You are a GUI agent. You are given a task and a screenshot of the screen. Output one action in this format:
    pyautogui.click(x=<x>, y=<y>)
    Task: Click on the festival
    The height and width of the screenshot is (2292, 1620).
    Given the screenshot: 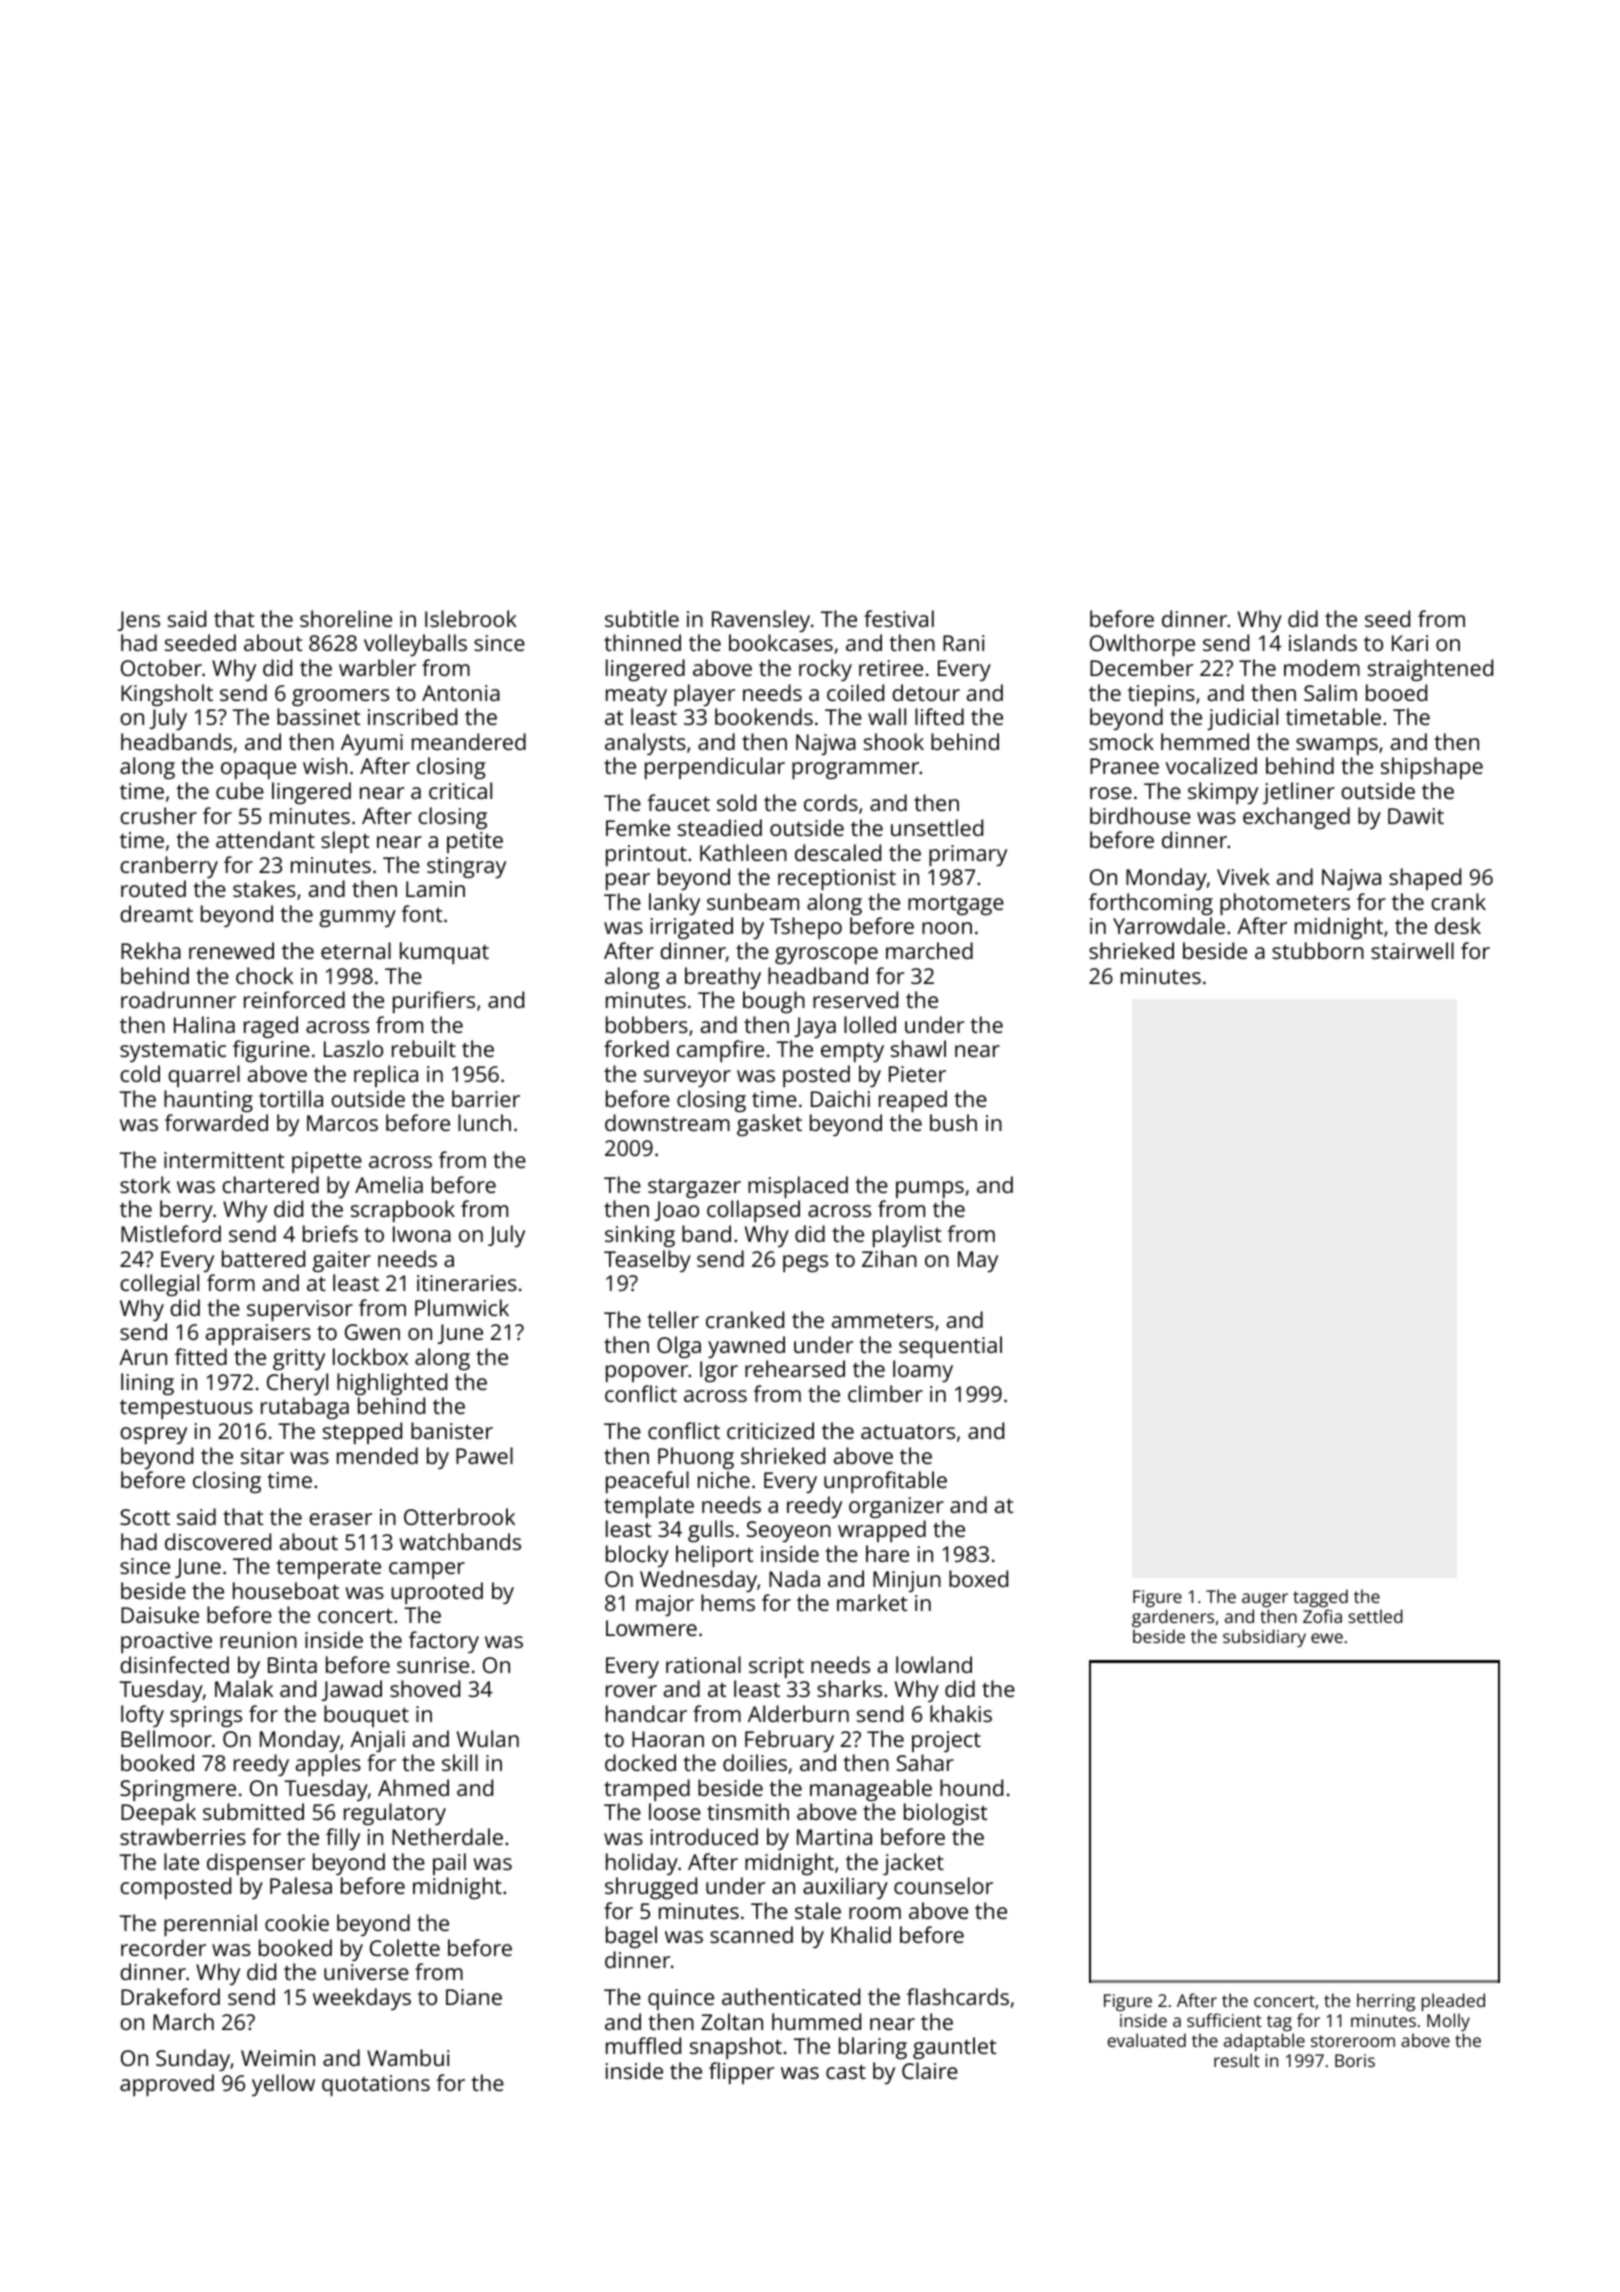 What is the action you would take?
    pyautogui.click(x=899, y=618)
